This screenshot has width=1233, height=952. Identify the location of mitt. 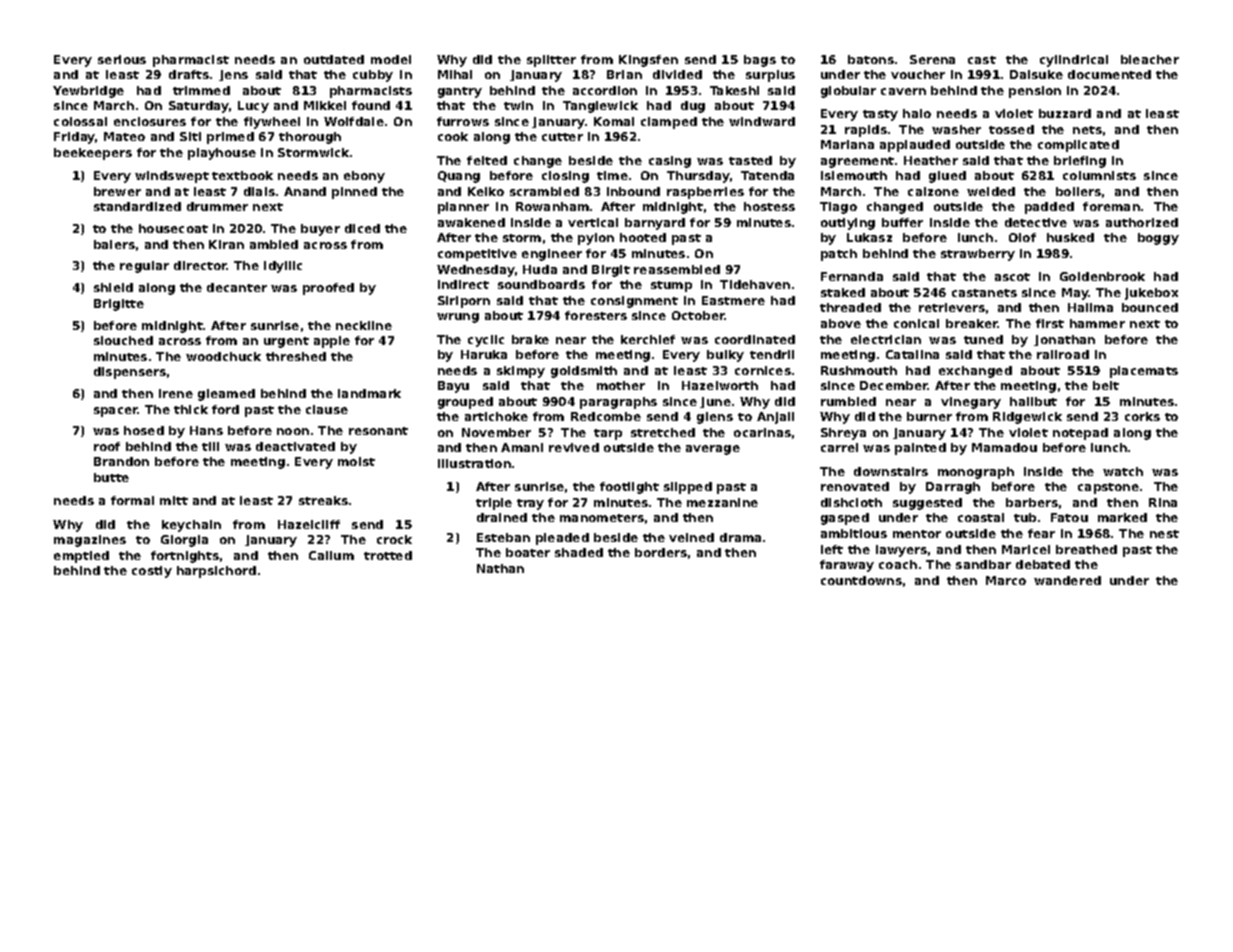
(174, 500).
